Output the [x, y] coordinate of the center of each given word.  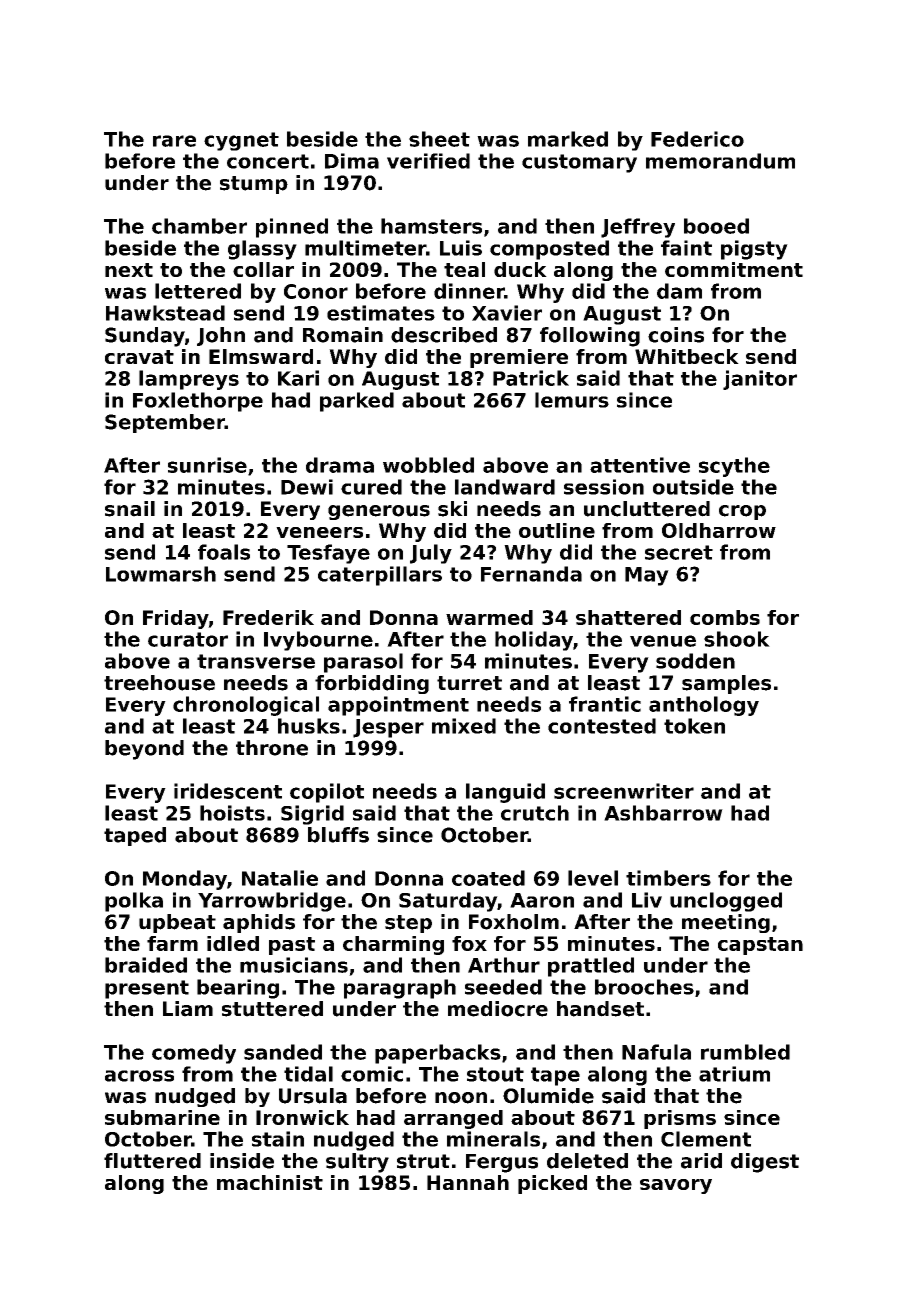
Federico [697, 139]
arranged [453, 1119]
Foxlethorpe [198, 402]
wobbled [428, 465]
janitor [760, 380]
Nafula [656, 1052]
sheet [439, 139]
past [292, 946]
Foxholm [514, 922]
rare [174, 141]
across [139, 1076]
